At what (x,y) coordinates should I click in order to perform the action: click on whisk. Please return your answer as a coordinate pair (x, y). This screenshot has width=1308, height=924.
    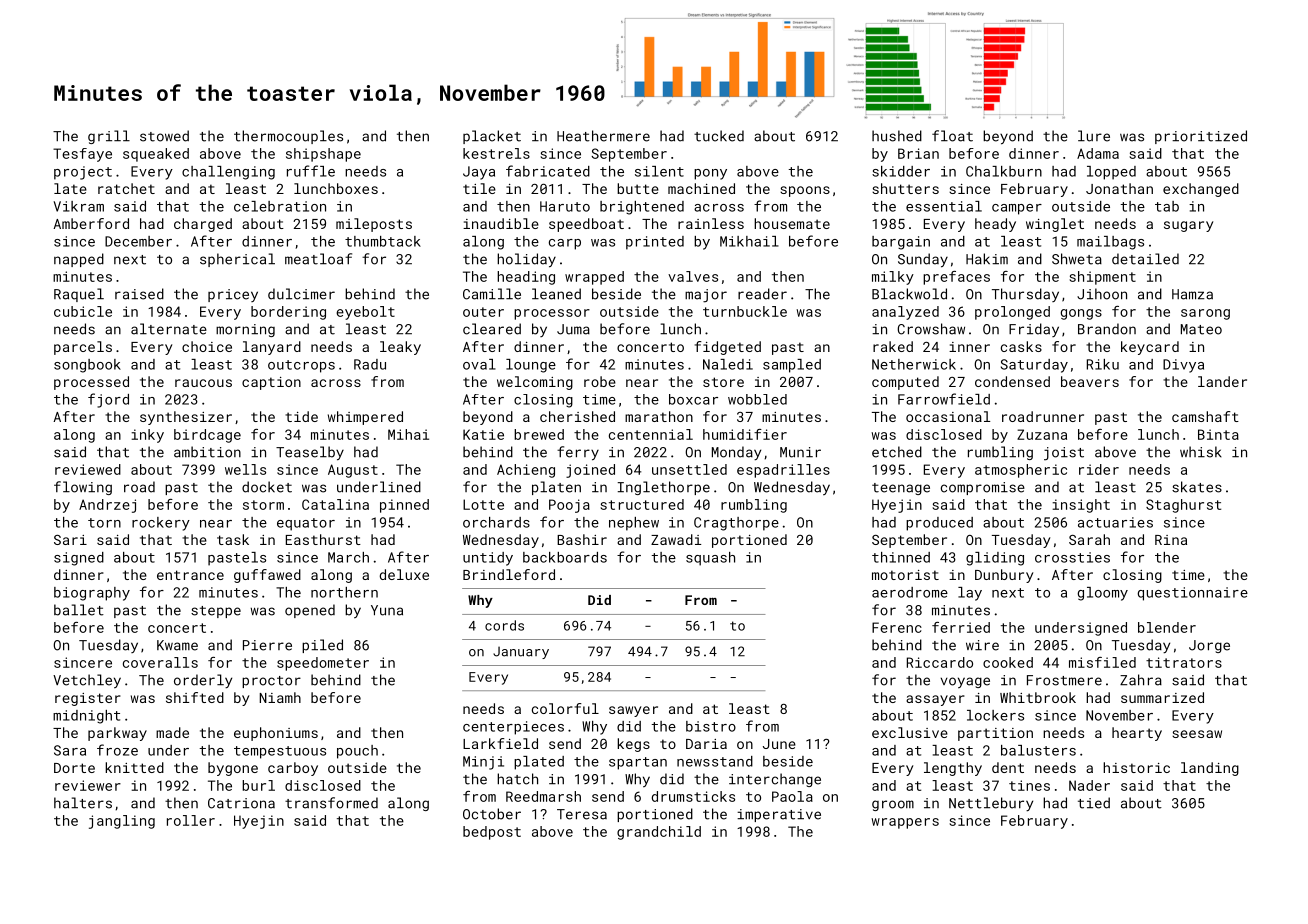
    Looking at the image, I should click on (1201, 452).
